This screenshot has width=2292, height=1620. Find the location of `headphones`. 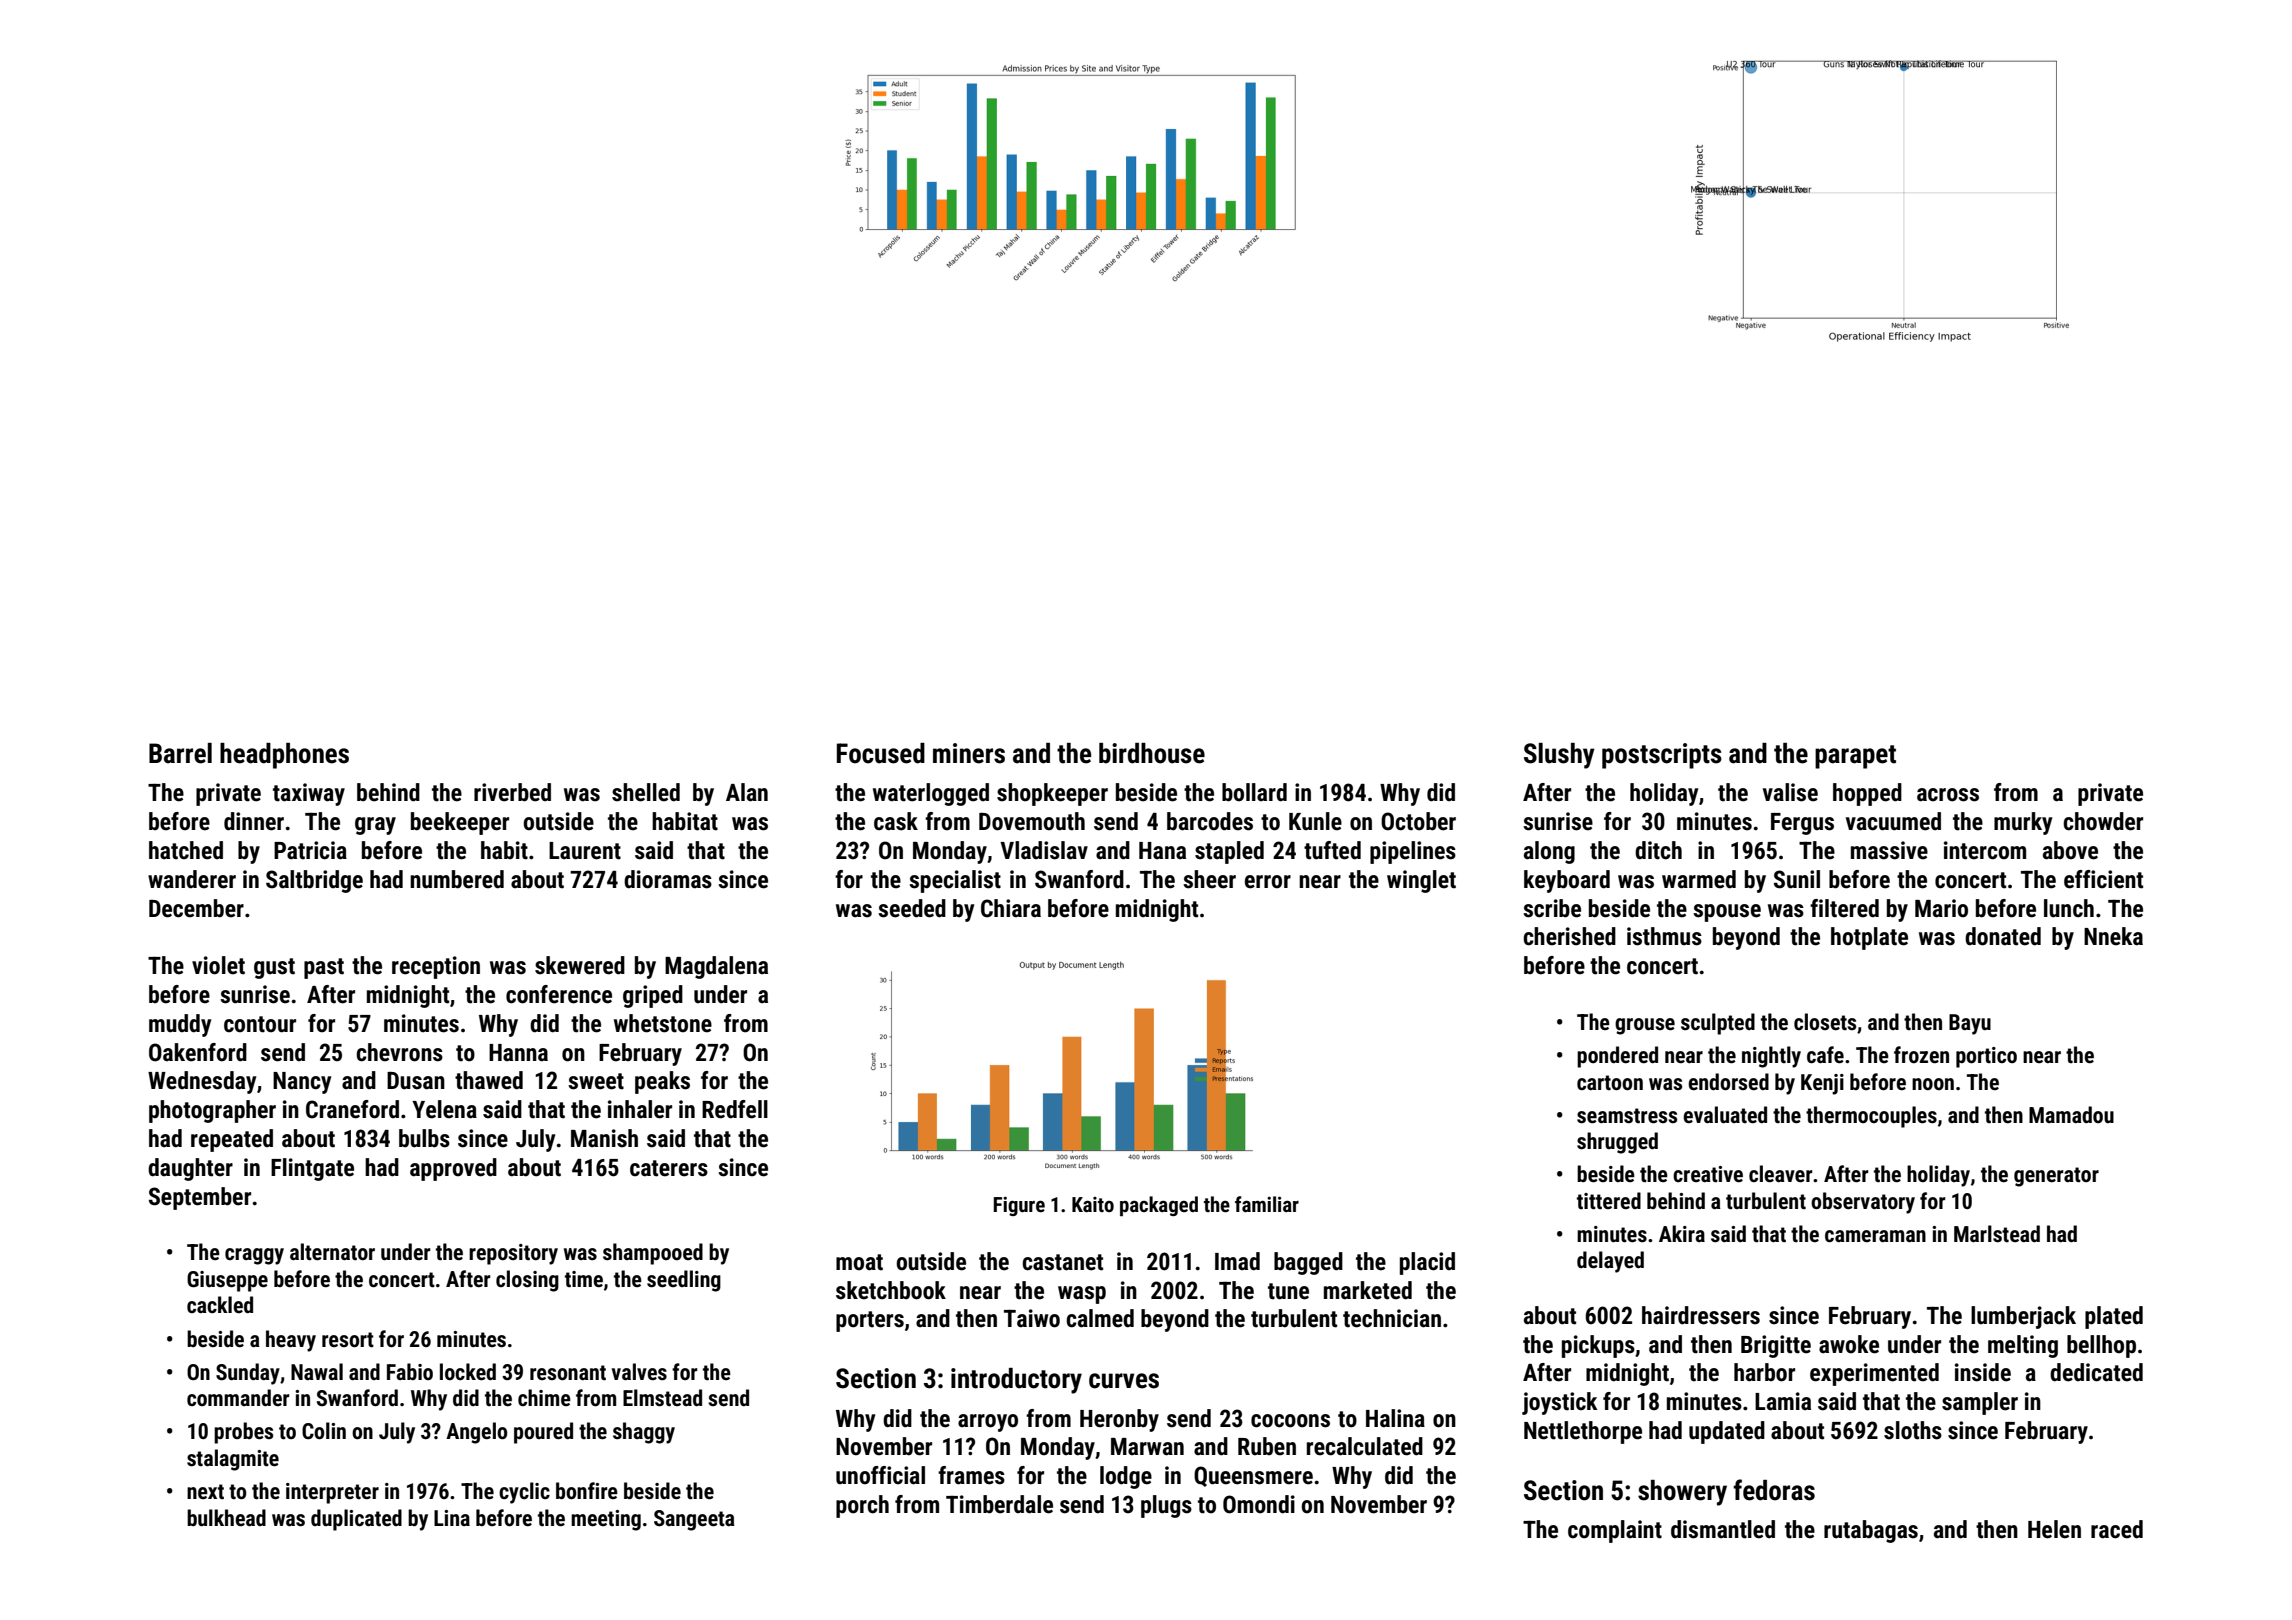

headphones is located at coordinates (284, 756).
